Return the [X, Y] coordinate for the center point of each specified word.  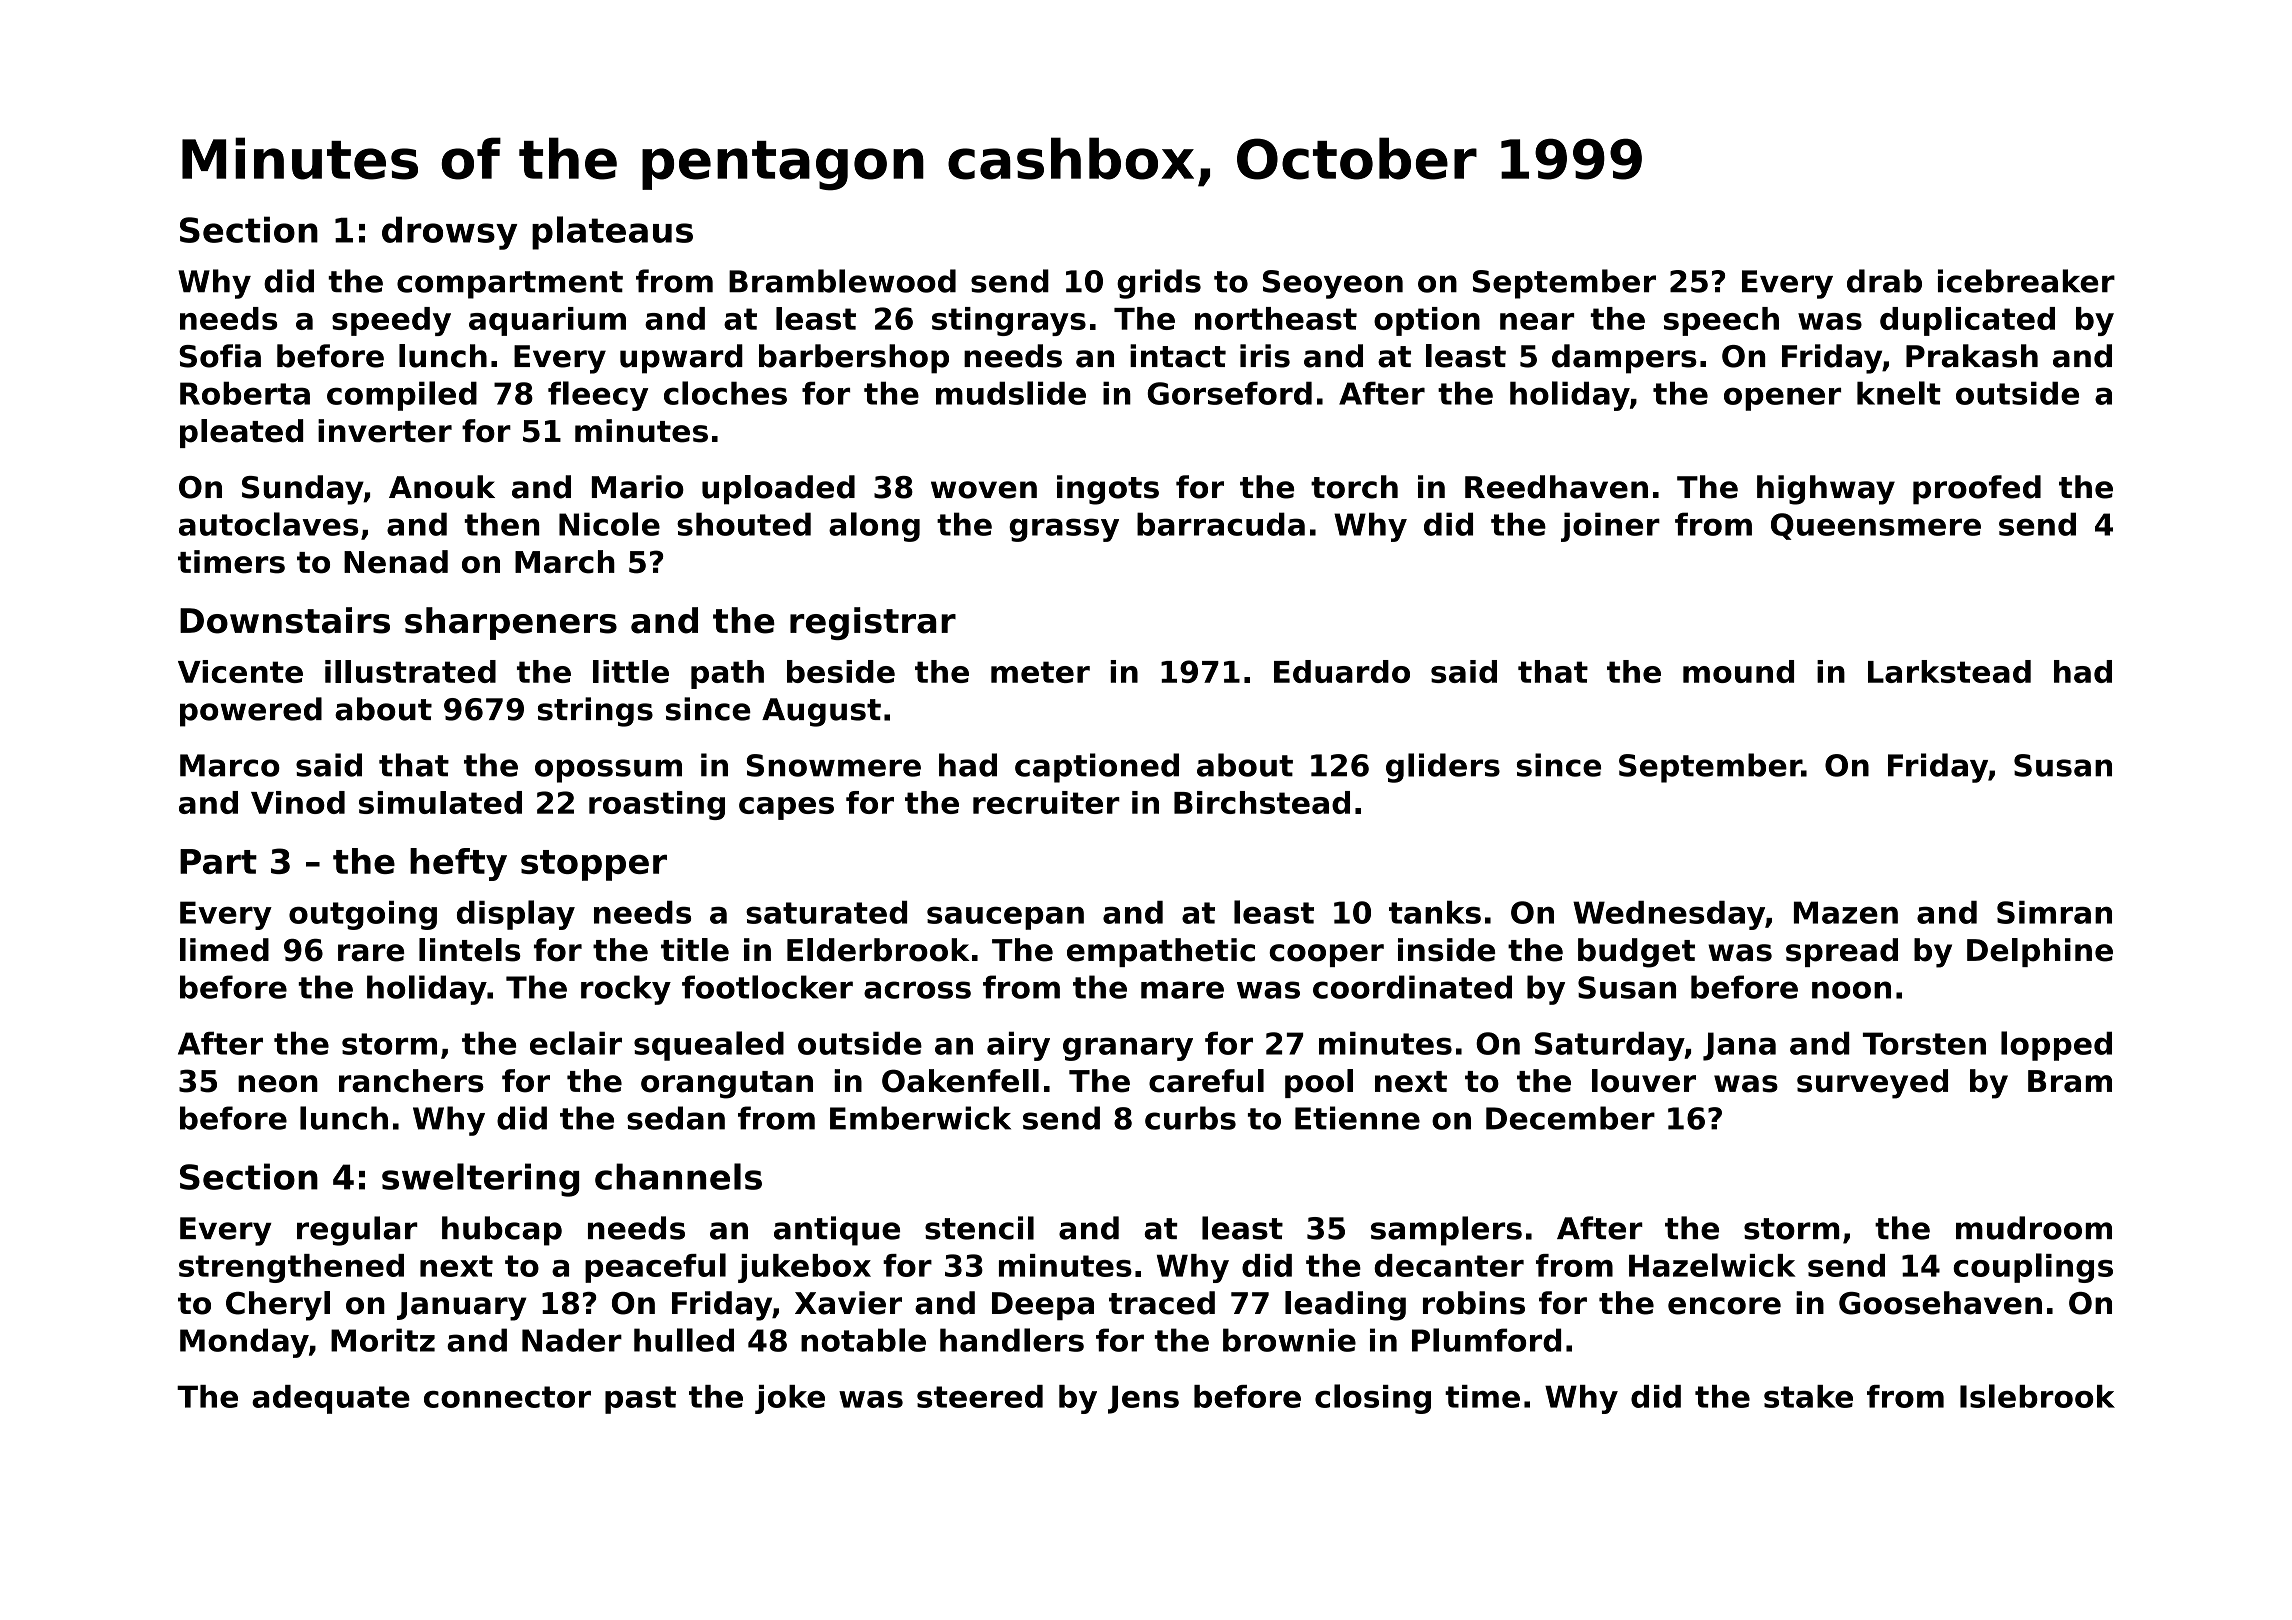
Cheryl [278, 1306]
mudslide [1011, 393]
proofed [1977, 490]
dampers [1624, 359]
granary [1128, 1049]
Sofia [220, 356]
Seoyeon [1333, 284]
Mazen [1846, 912]
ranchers [411, 1081]
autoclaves [269, 524]
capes [786, 808]
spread [1842, 952]
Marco [230, 765]
